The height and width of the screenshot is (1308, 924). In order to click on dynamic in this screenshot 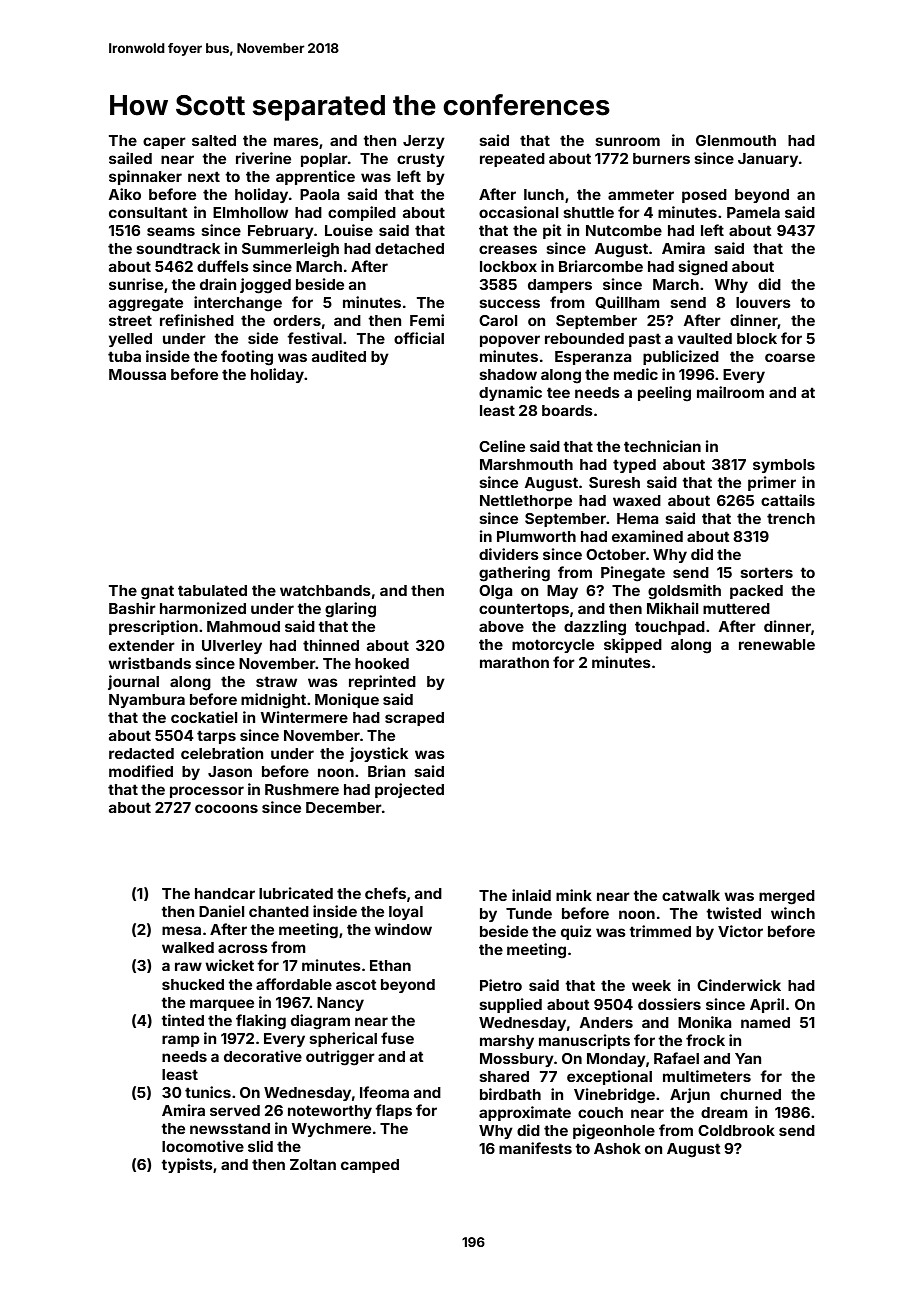, I will do `click(510, 393)`.
